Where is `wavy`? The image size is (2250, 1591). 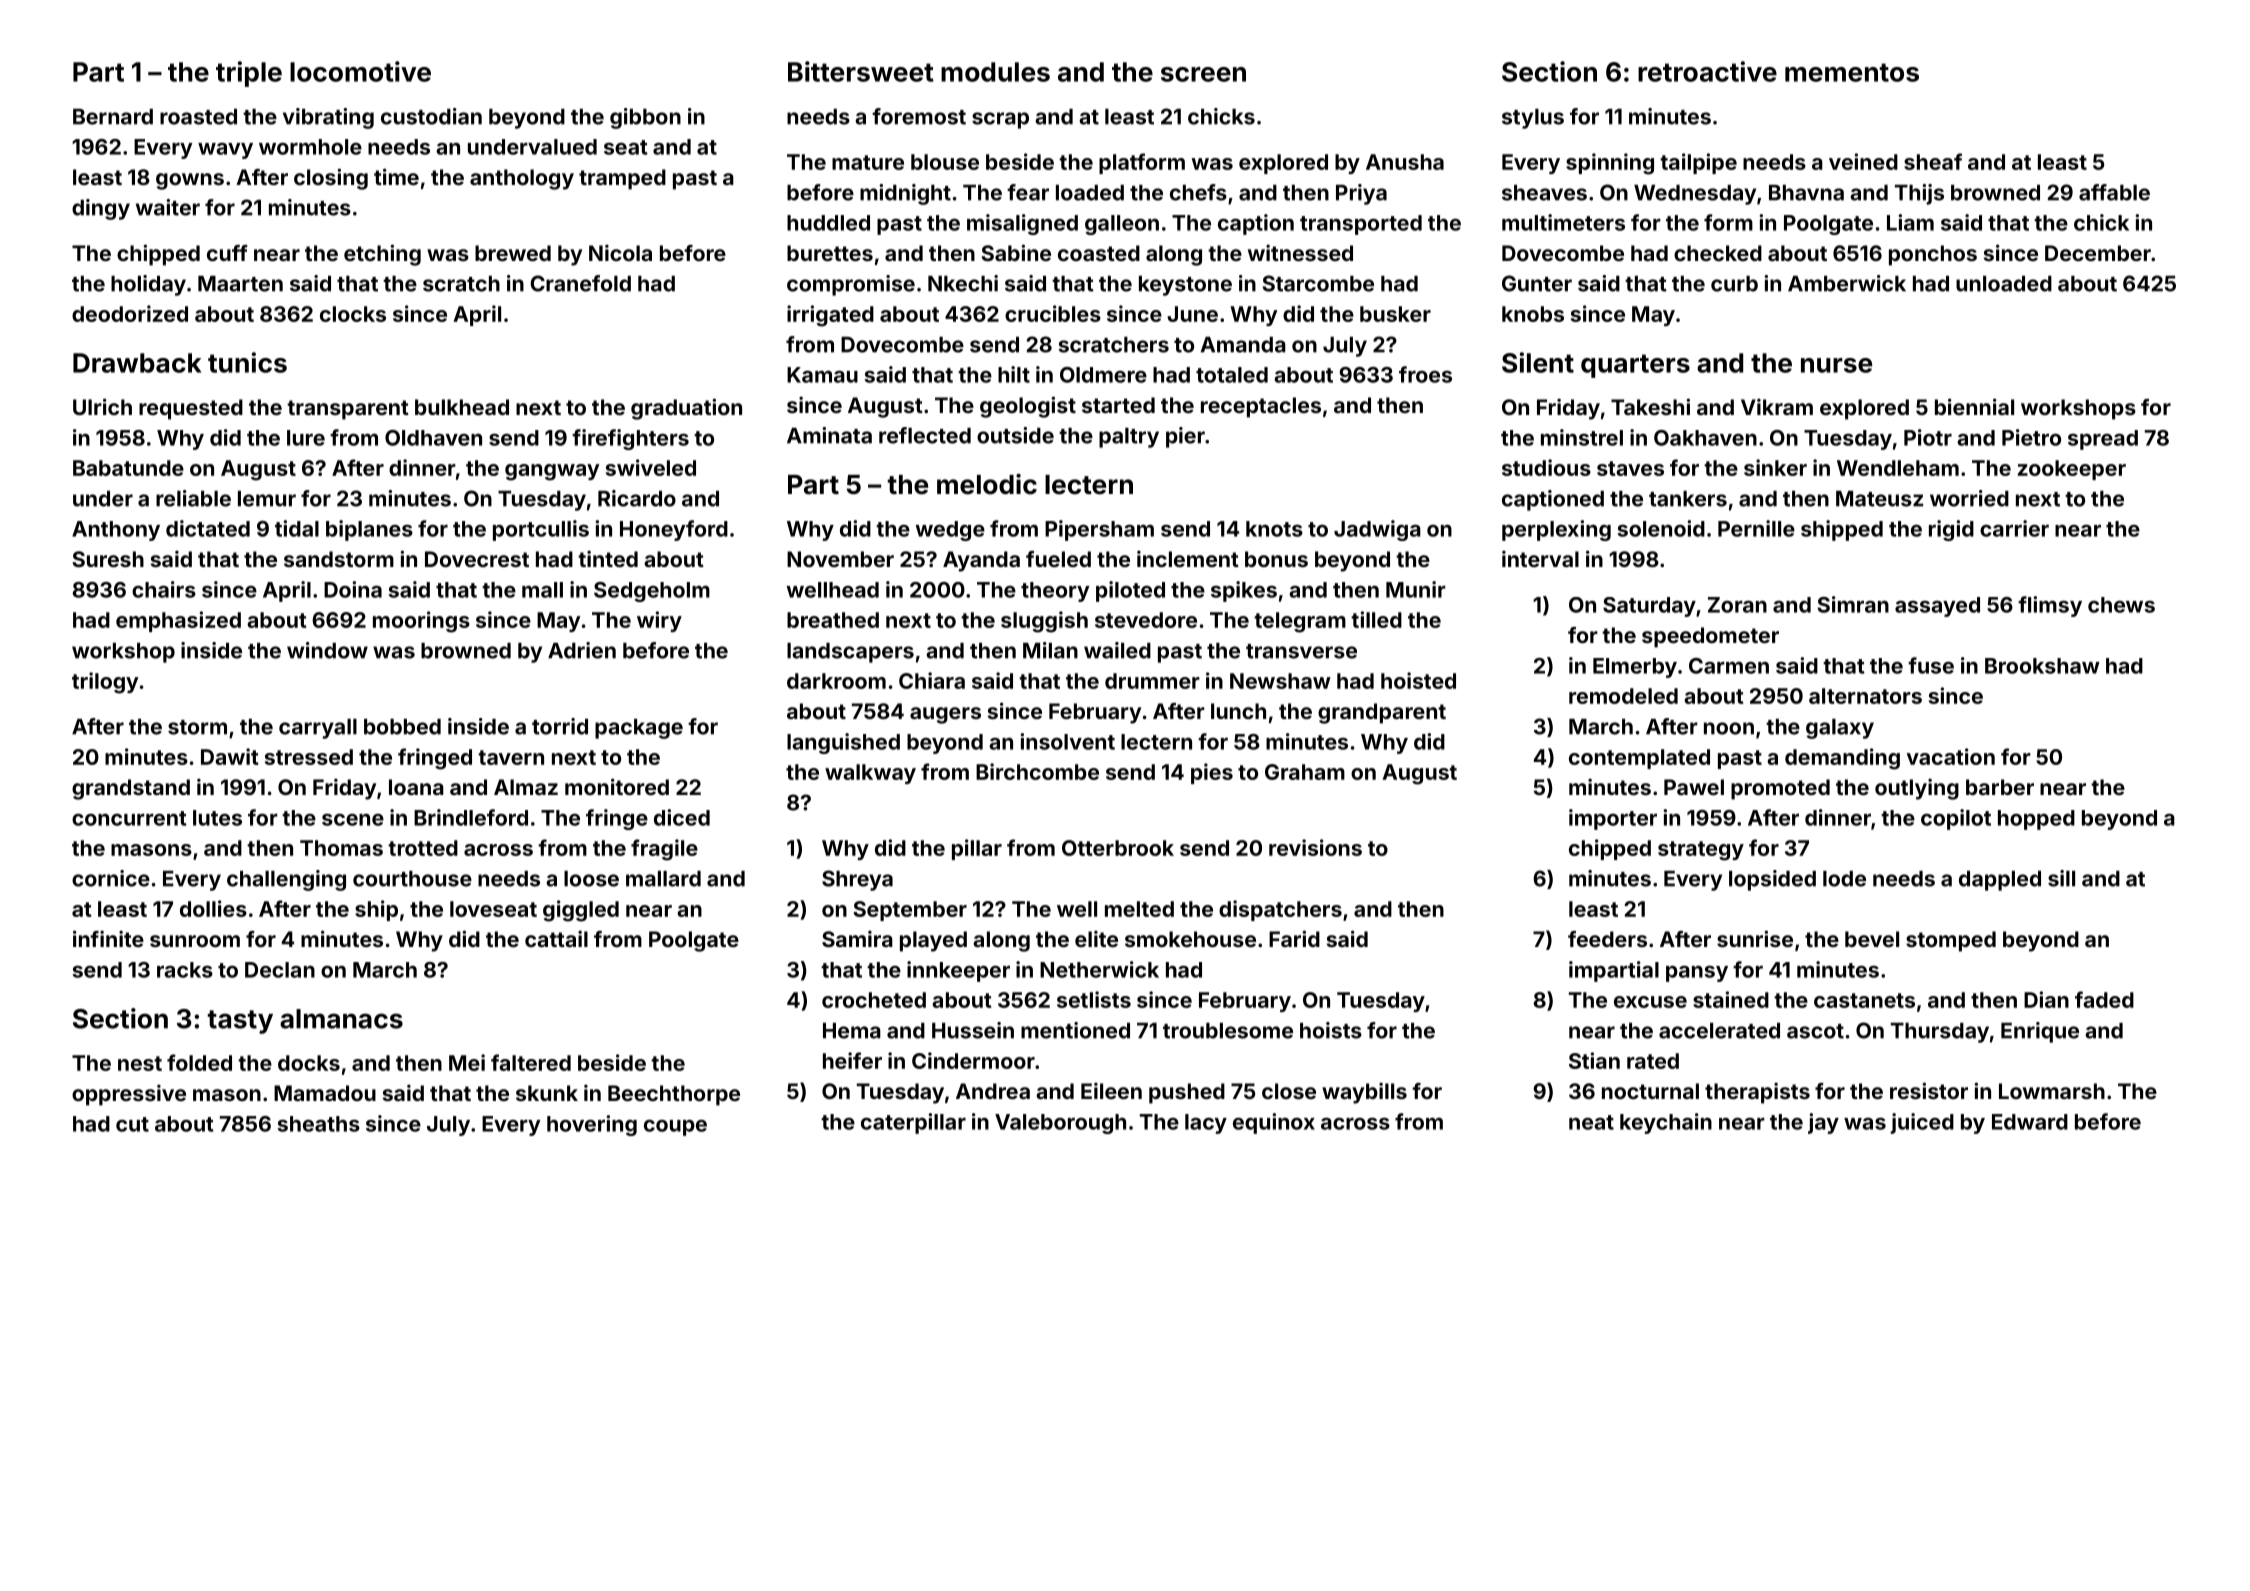 wavy is located at coordinates (225, 151).
